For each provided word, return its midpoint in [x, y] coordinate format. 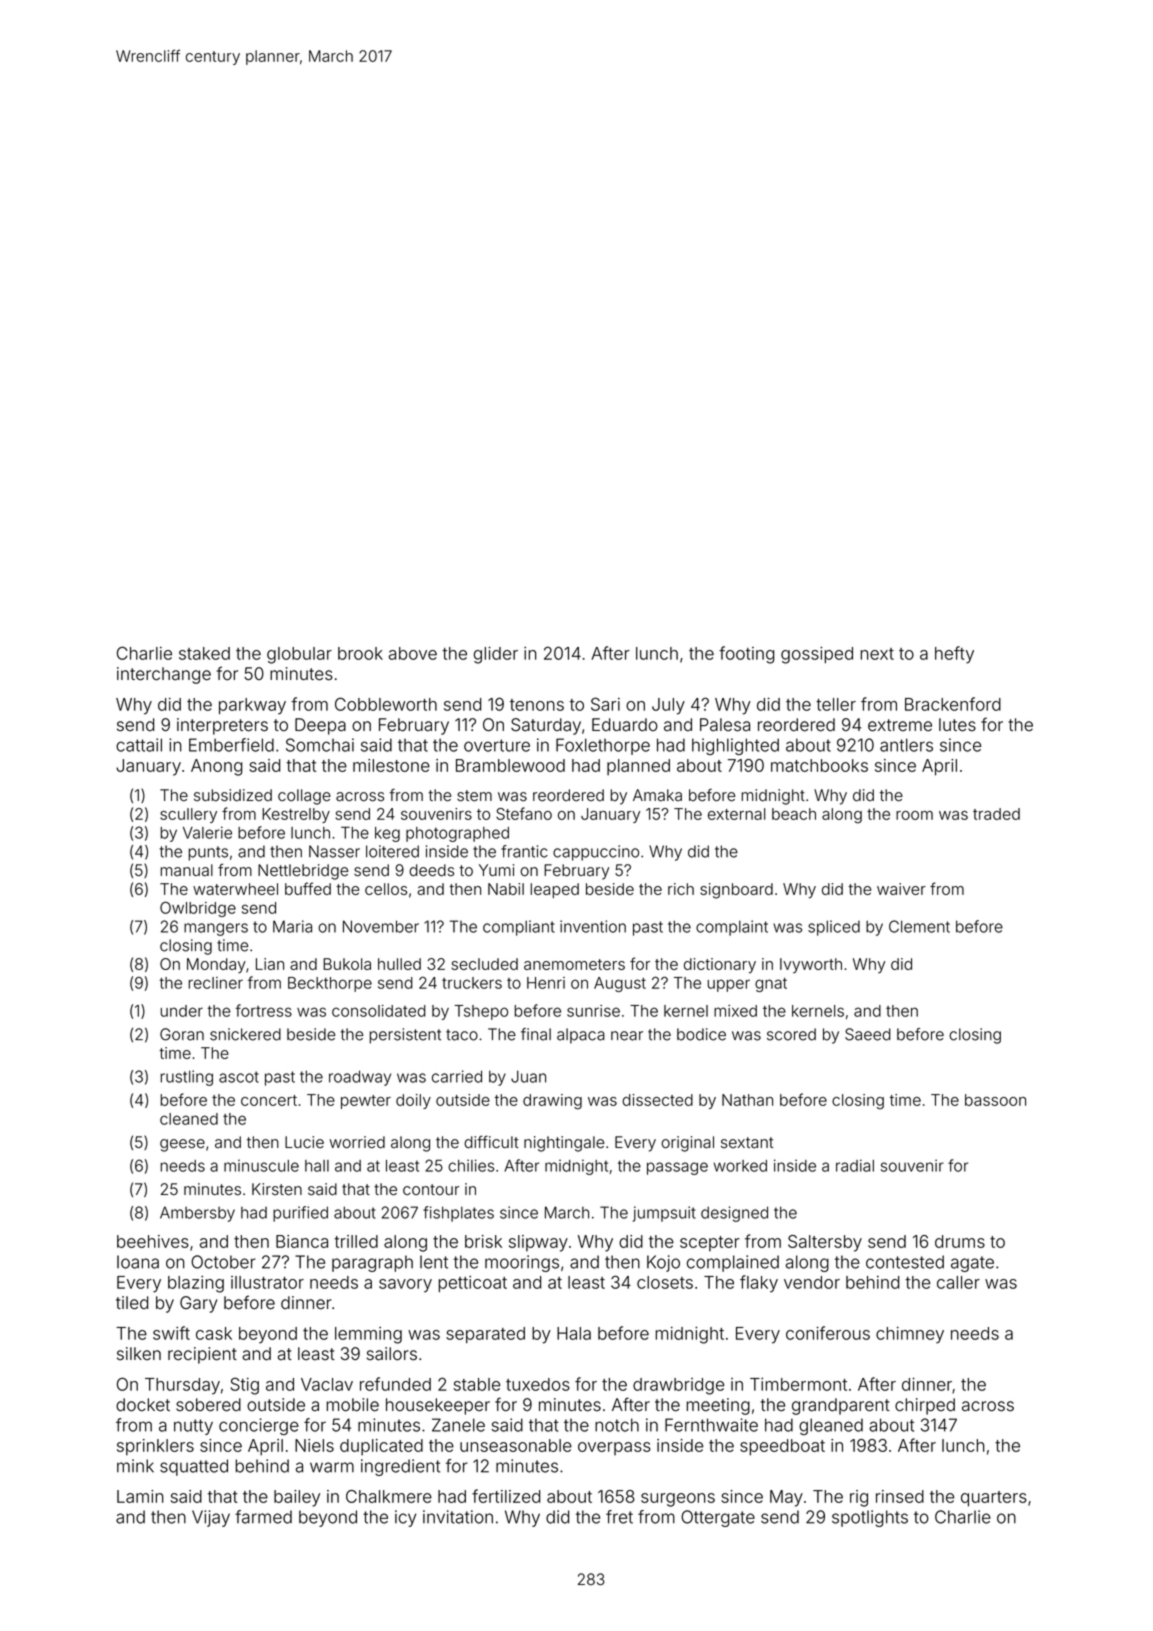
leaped [555, 890]
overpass [614, 1448]
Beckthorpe [330, 984]
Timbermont [798, 1384]
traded [996, 814]
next [877, 654]
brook [360, 653]
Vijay [211, 1518]
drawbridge [678, 1386]
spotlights [870, 1518]
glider [496, 655]
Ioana [138, 1262]
